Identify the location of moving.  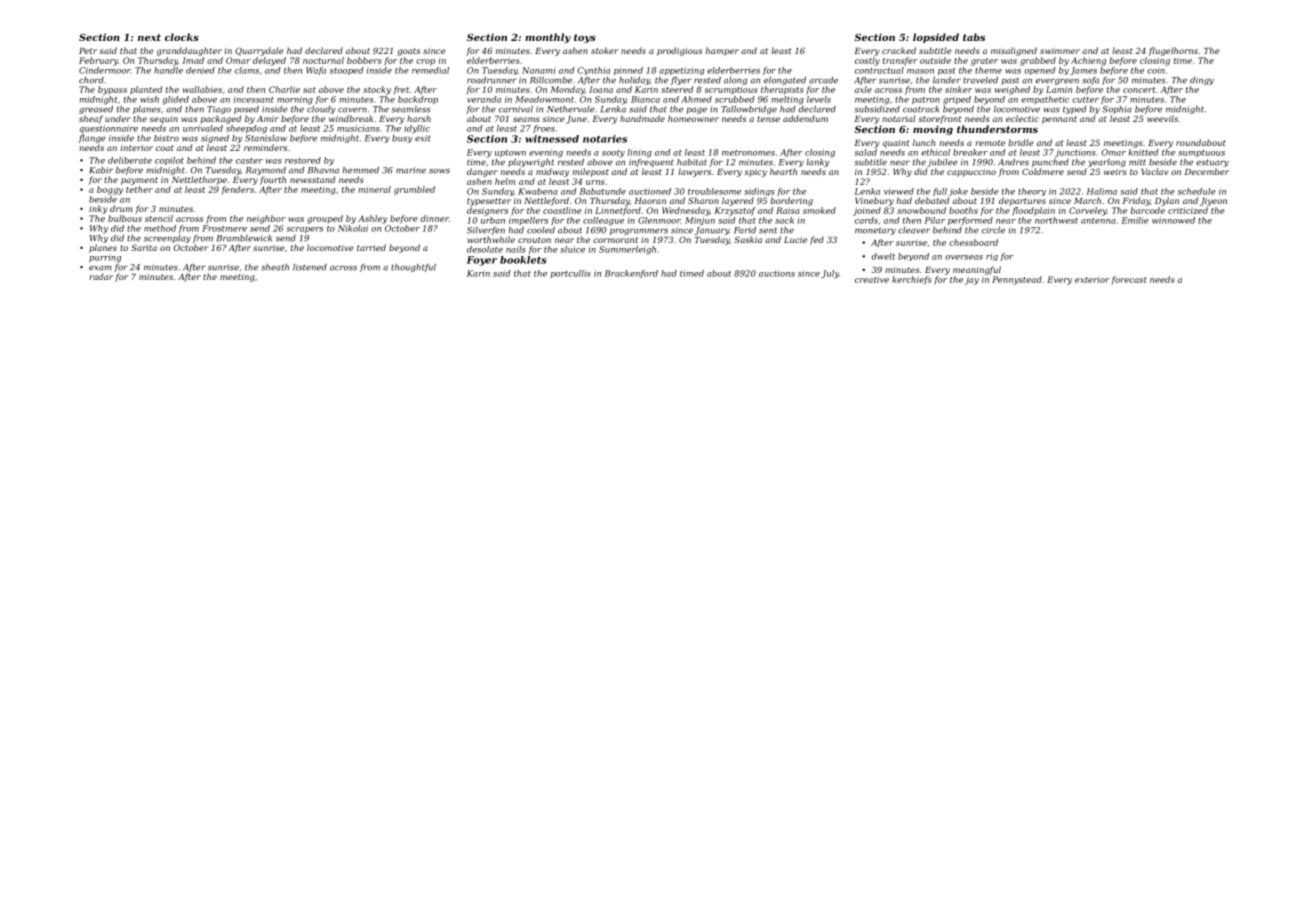
(933, 130).
